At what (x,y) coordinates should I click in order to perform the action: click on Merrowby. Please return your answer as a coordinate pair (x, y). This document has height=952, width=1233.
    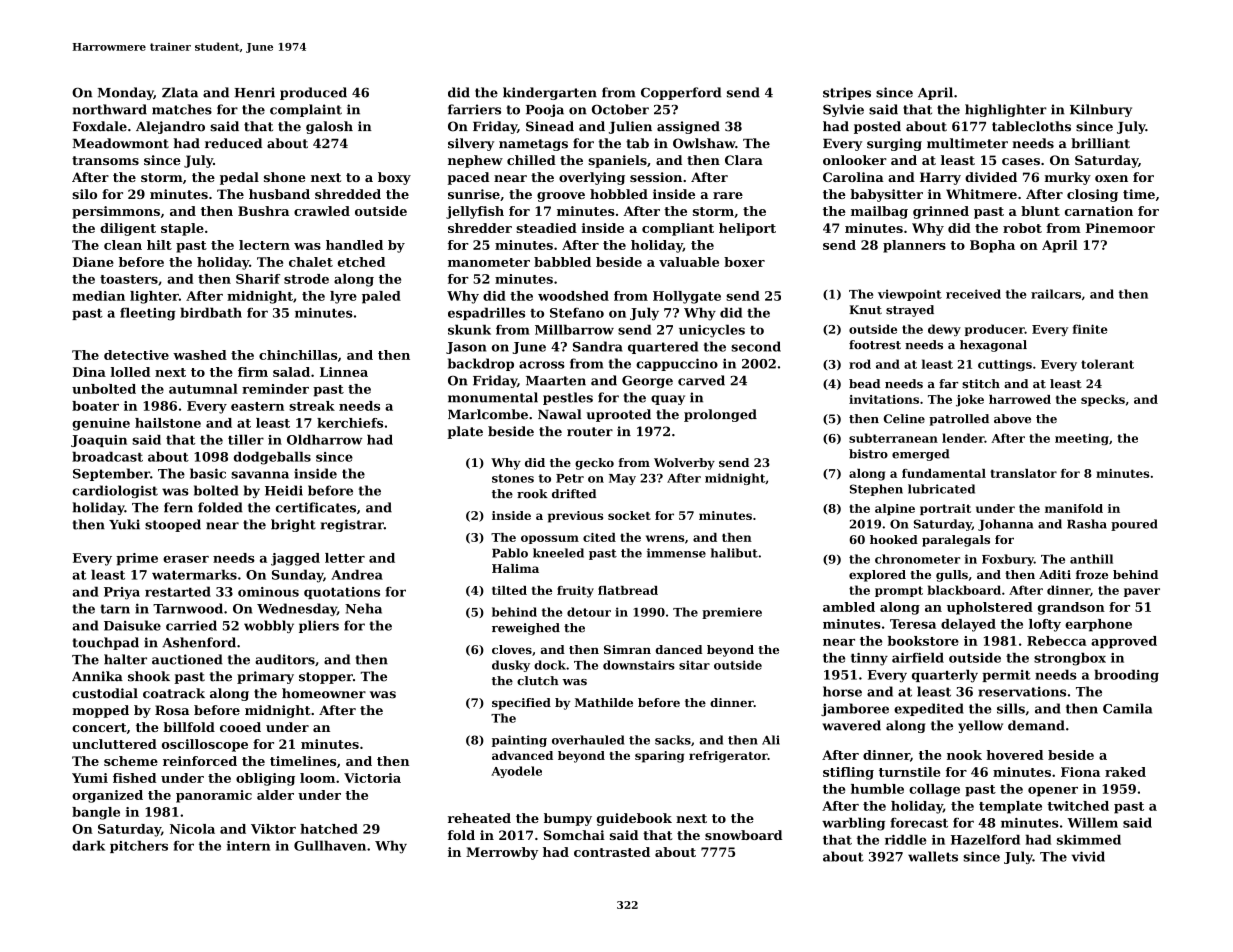
    Looking at the image, I should click on (502, 853).
